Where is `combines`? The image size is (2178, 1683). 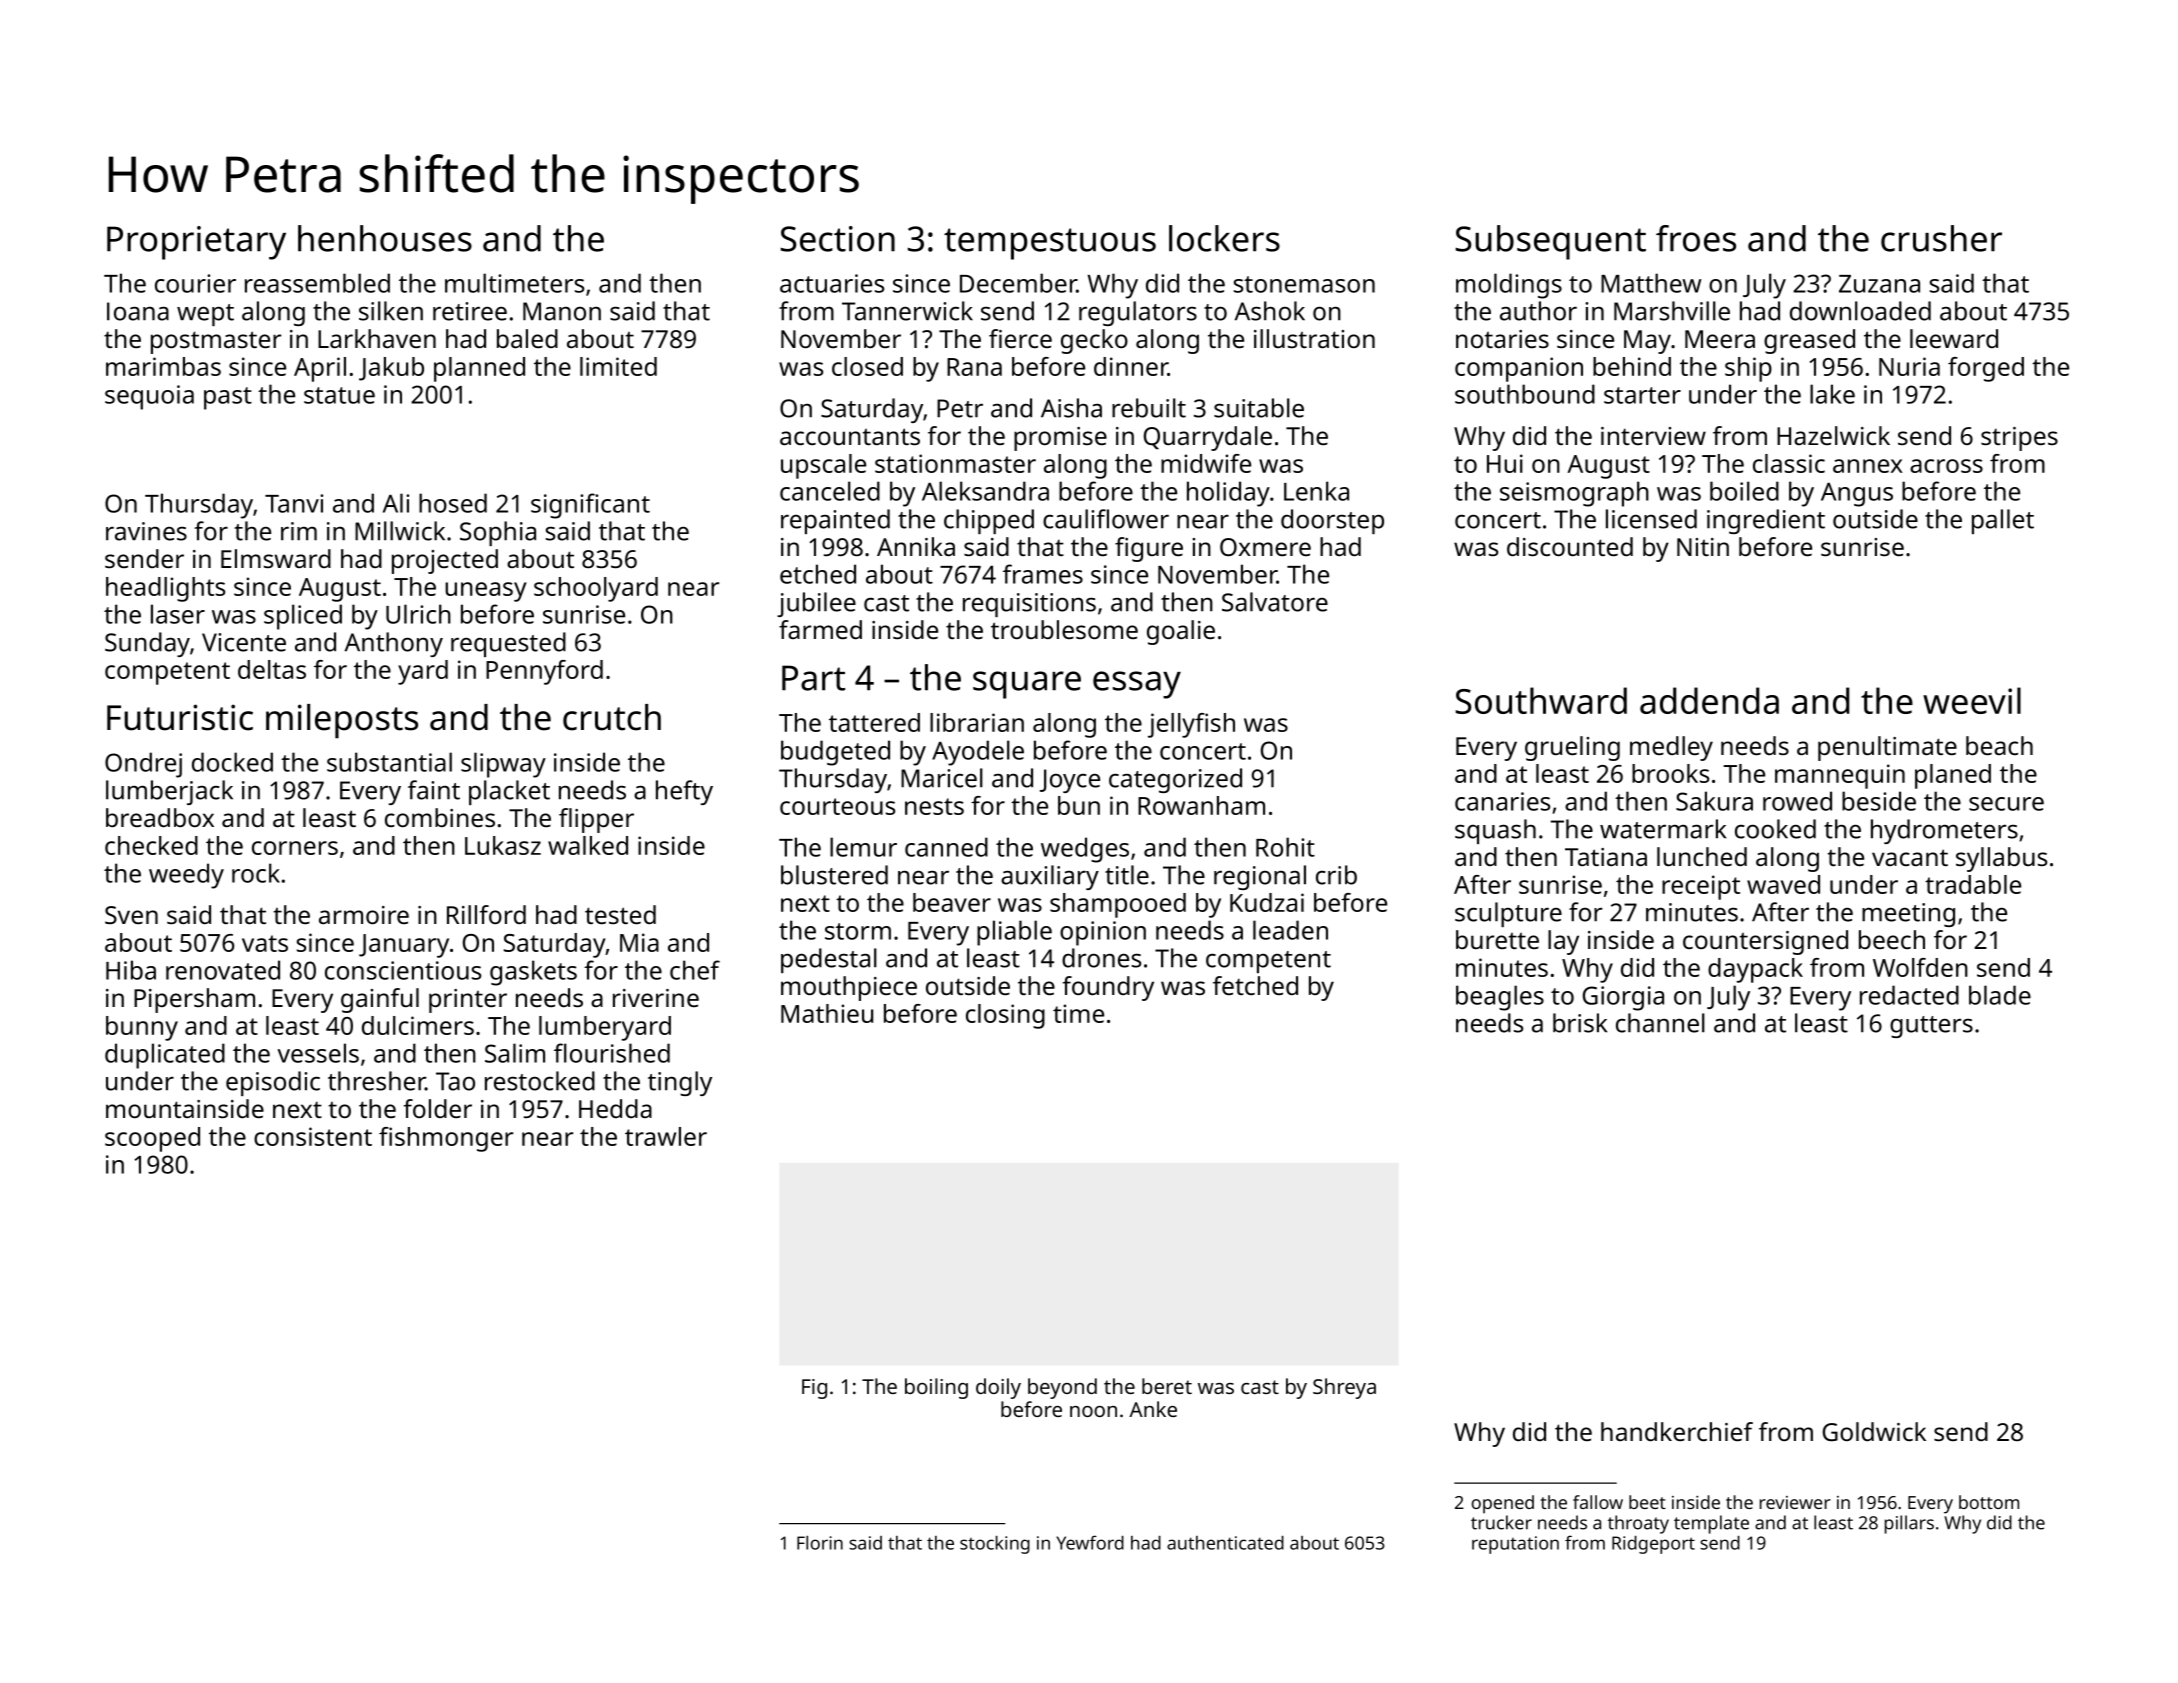
combines is located at coordinates (440, 817).
